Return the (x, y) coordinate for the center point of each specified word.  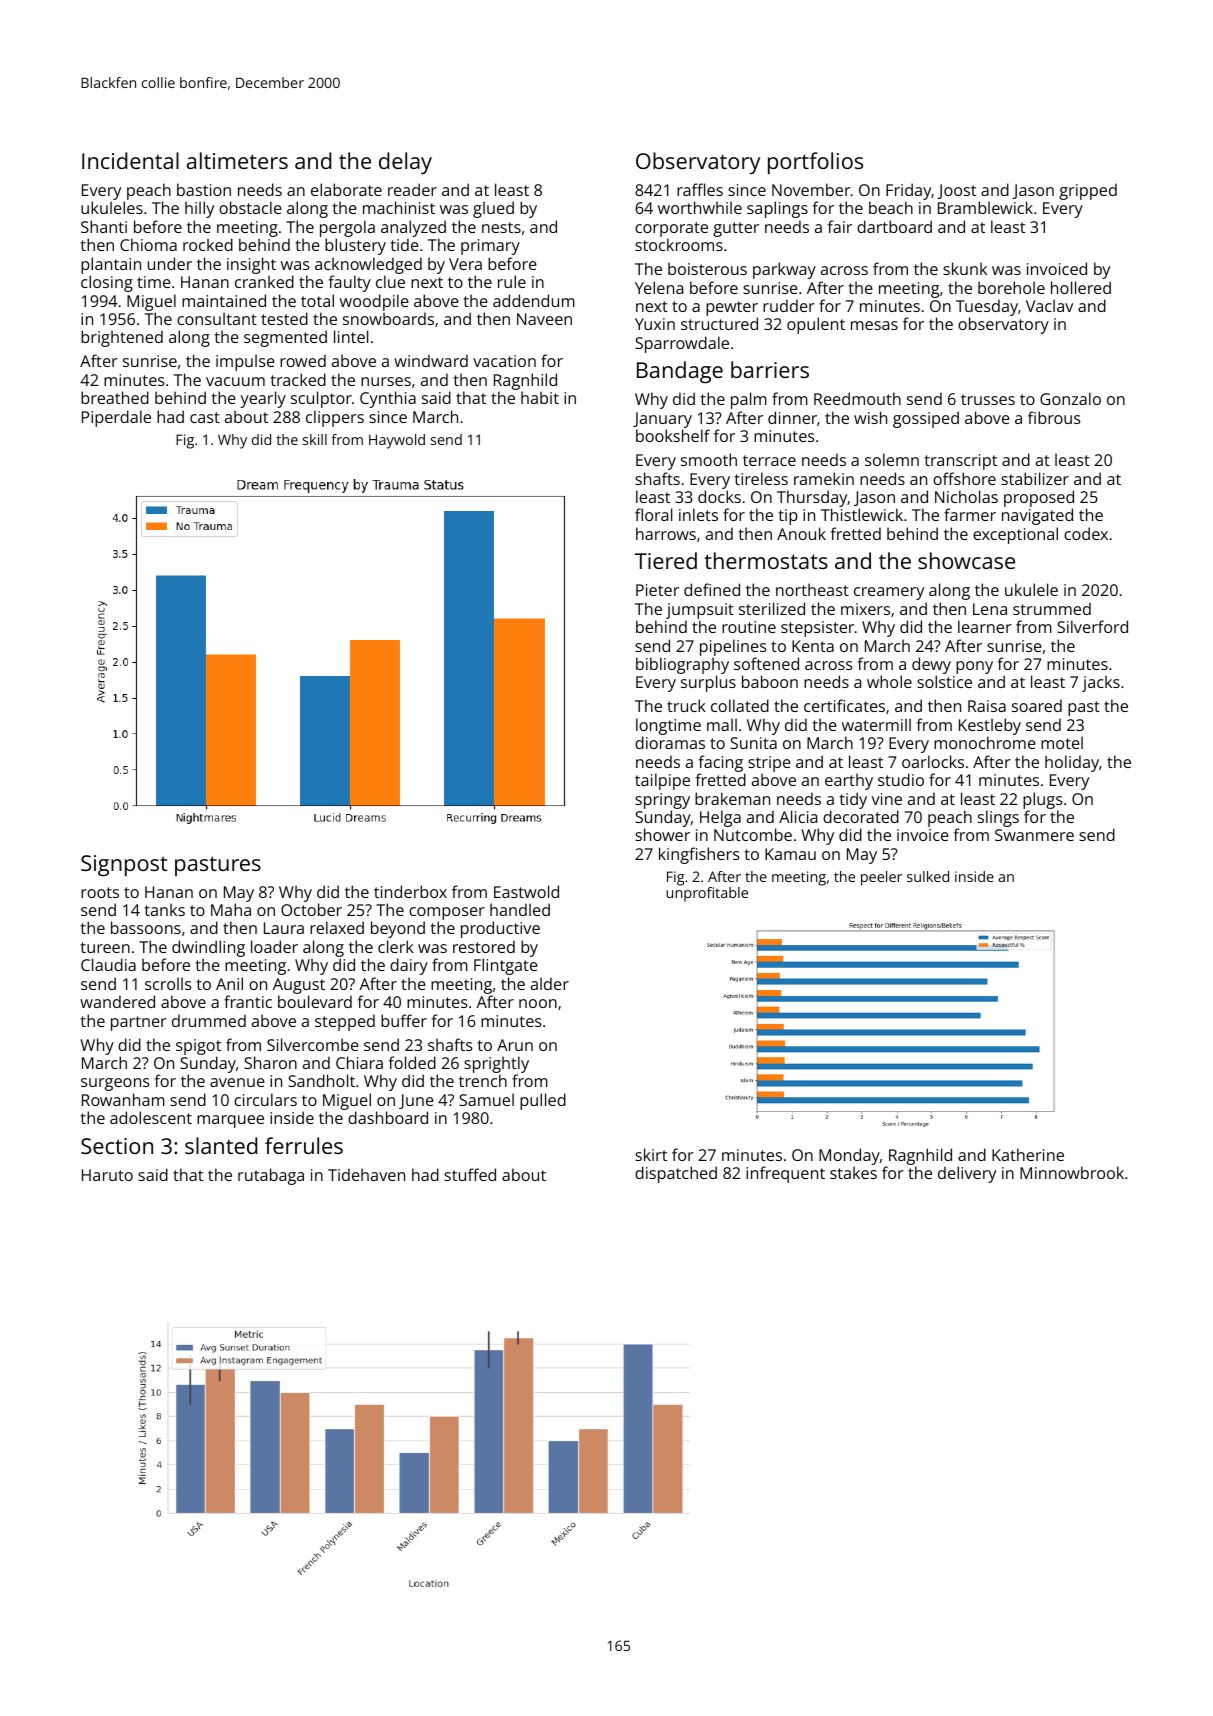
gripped (1088, 191)
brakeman (732, 798)
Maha (231, 909)
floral (653, 514)
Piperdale (116, 418)
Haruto (107, 1175)
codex (1086, 533)
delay (405, 163)
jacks (1101, 683)
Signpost (124, 865)
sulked (928, 876)
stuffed (470, 1174)
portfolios (815, 163)
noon (538, 1003)
